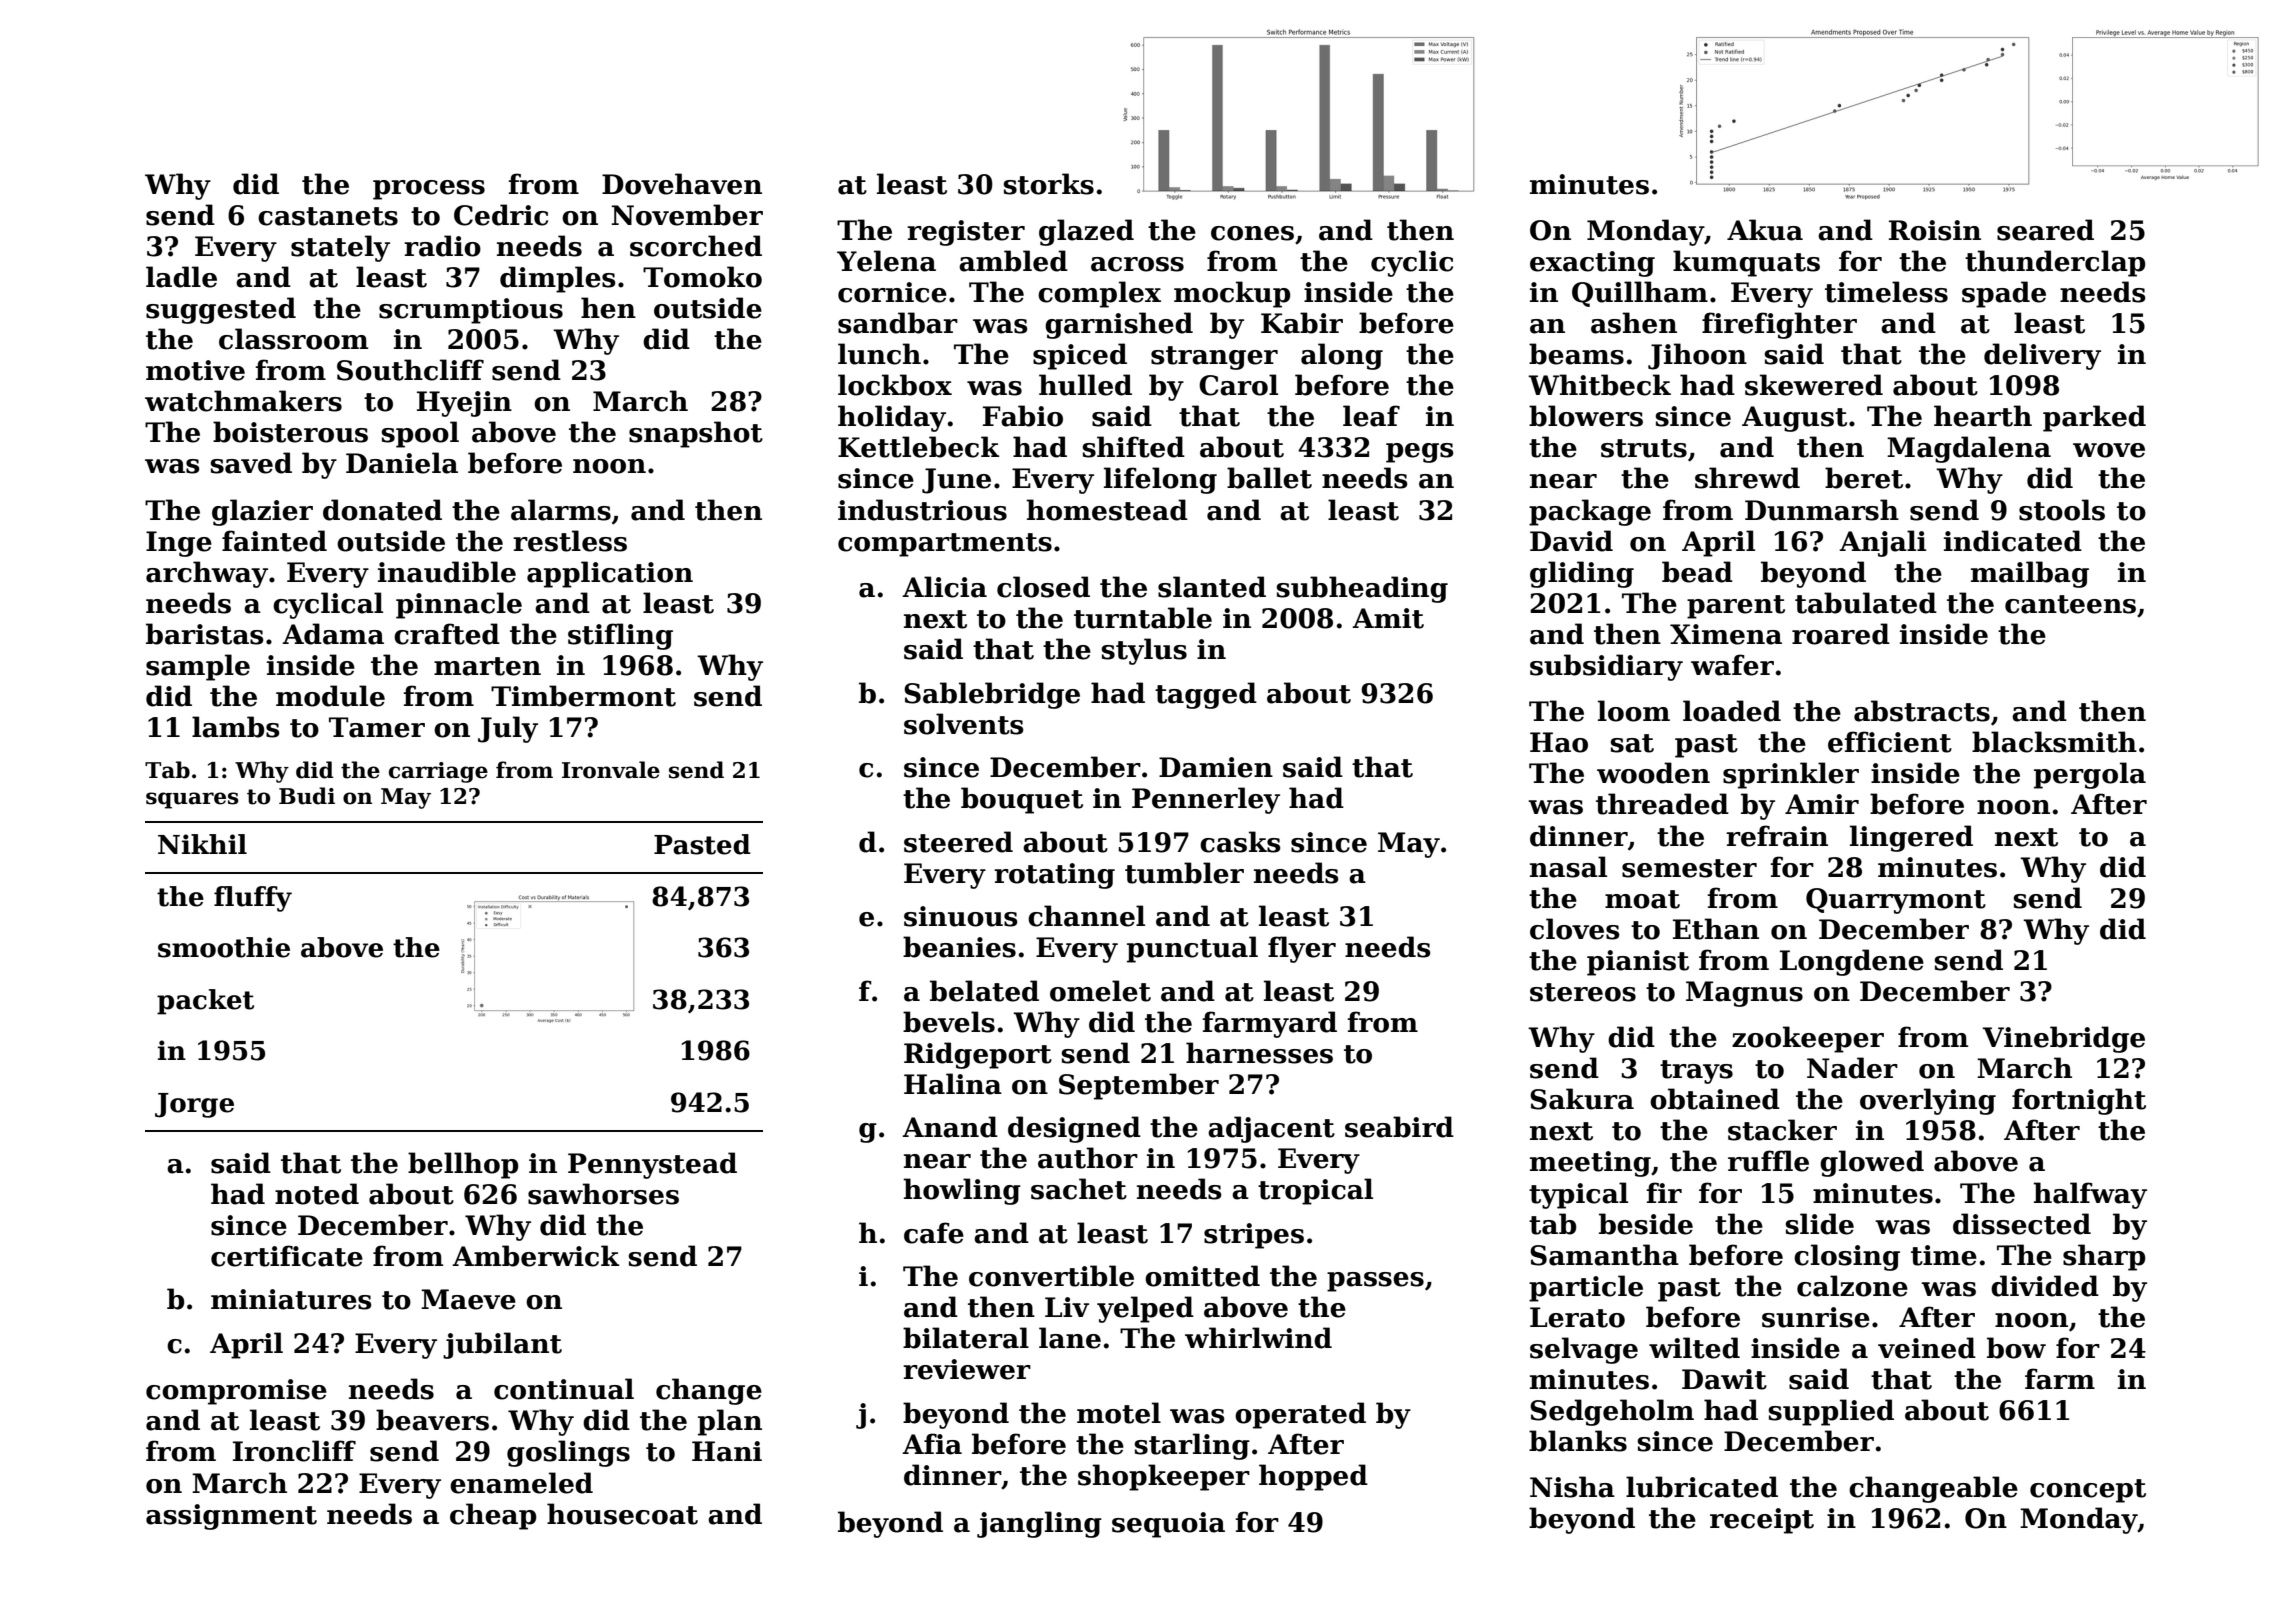 The width and height of the screenshot is (2292, 1620). What do you see at coordinates (291, 1299) in the screenshot?
I see `miniatures` at bounding box center [291, 1299].
